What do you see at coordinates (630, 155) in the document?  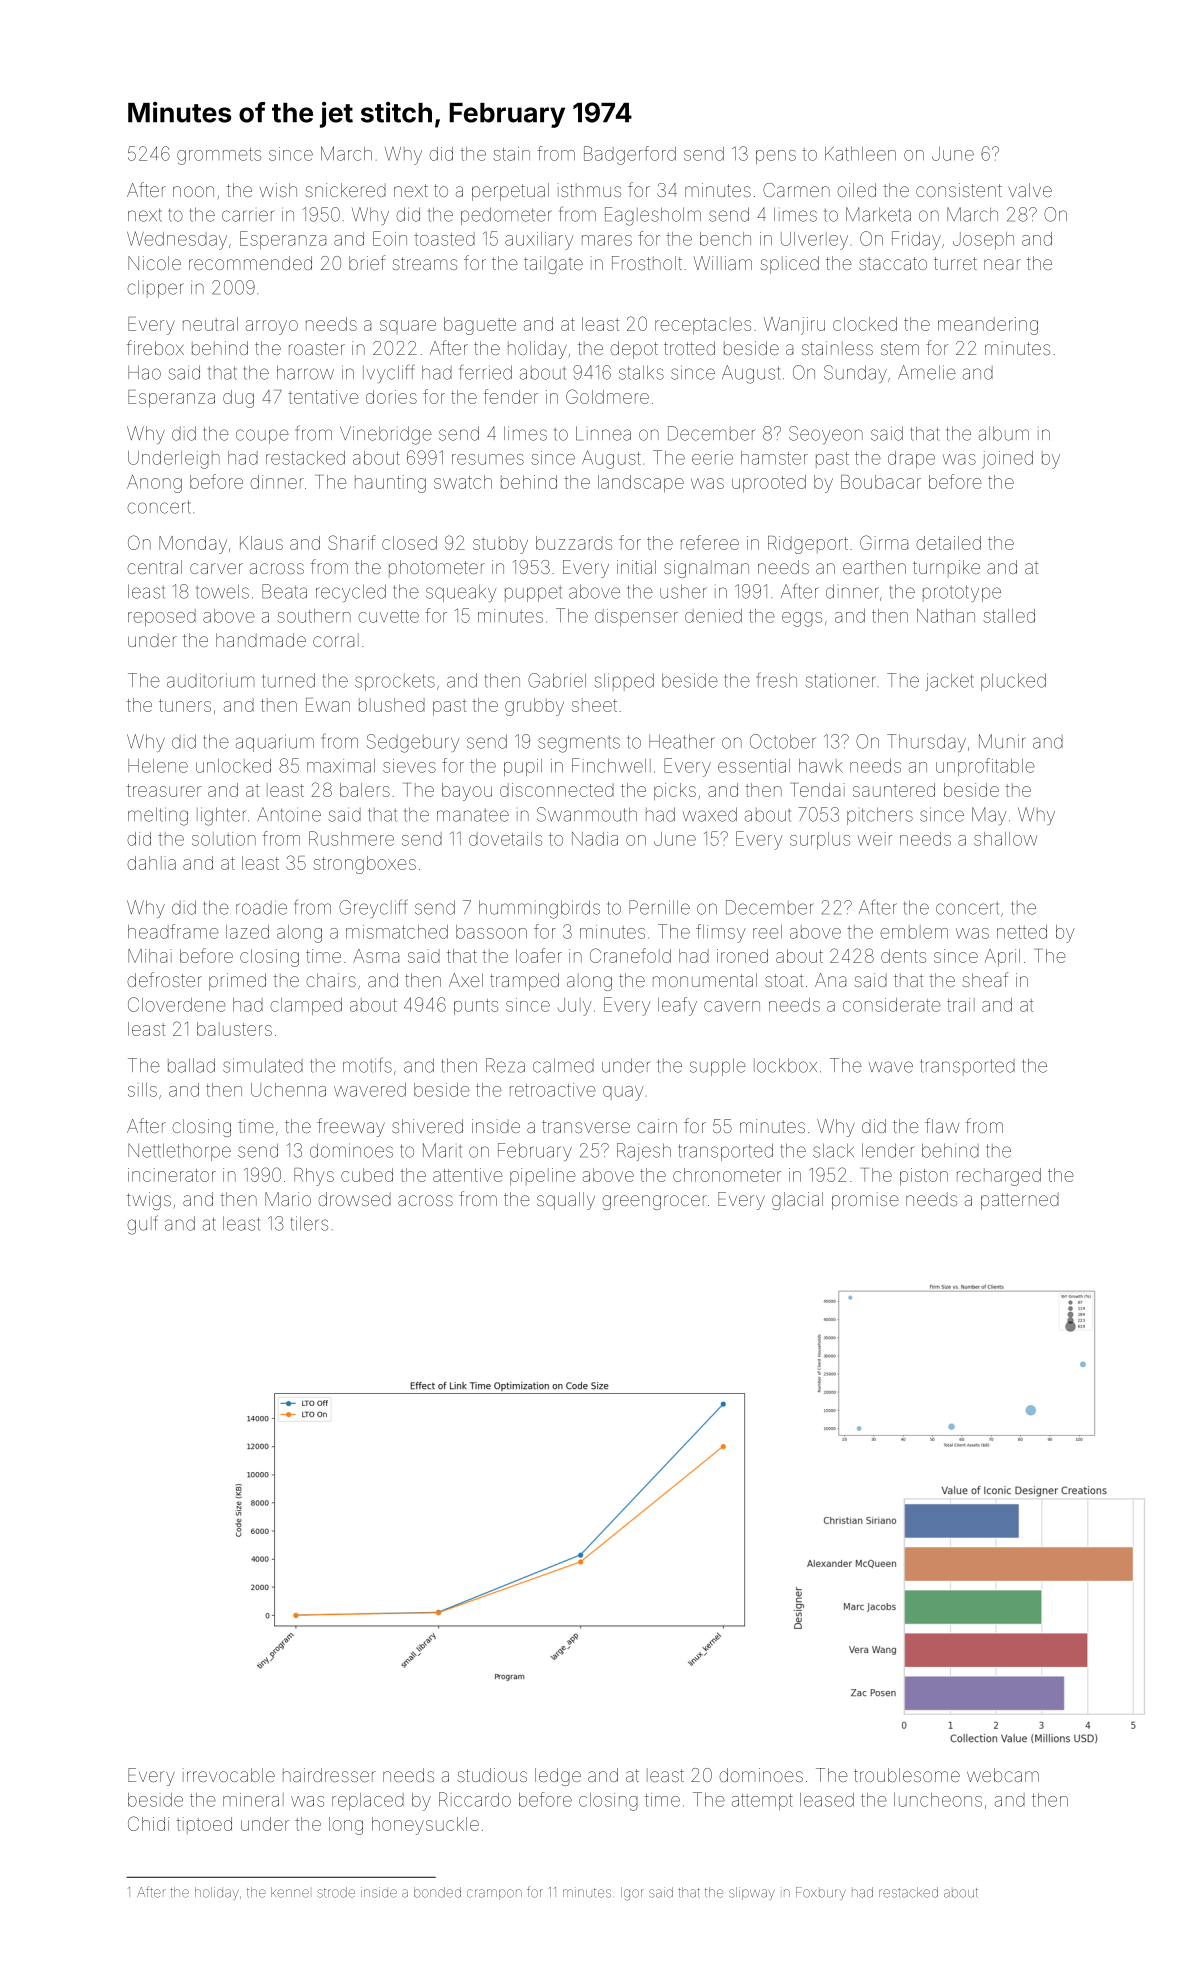 I see `Badgerford` at bounding box center [630, 155].
